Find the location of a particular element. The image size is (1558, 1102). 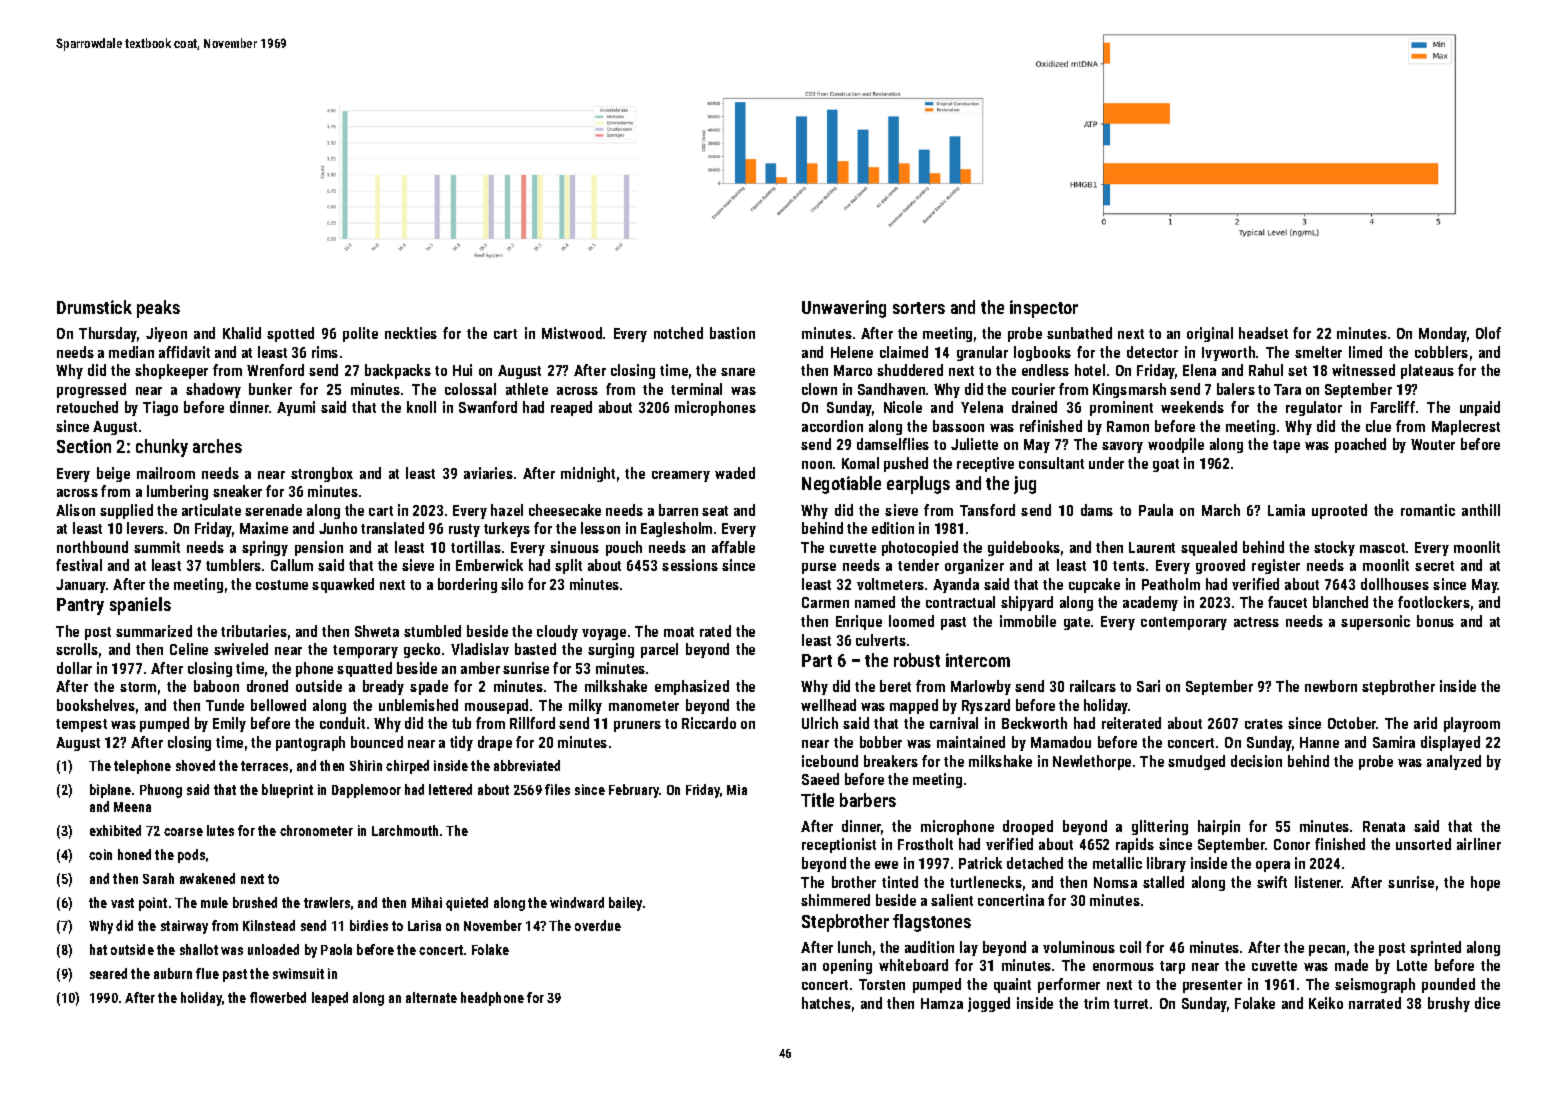

brushy is located at coordinates (1449, 1004).
